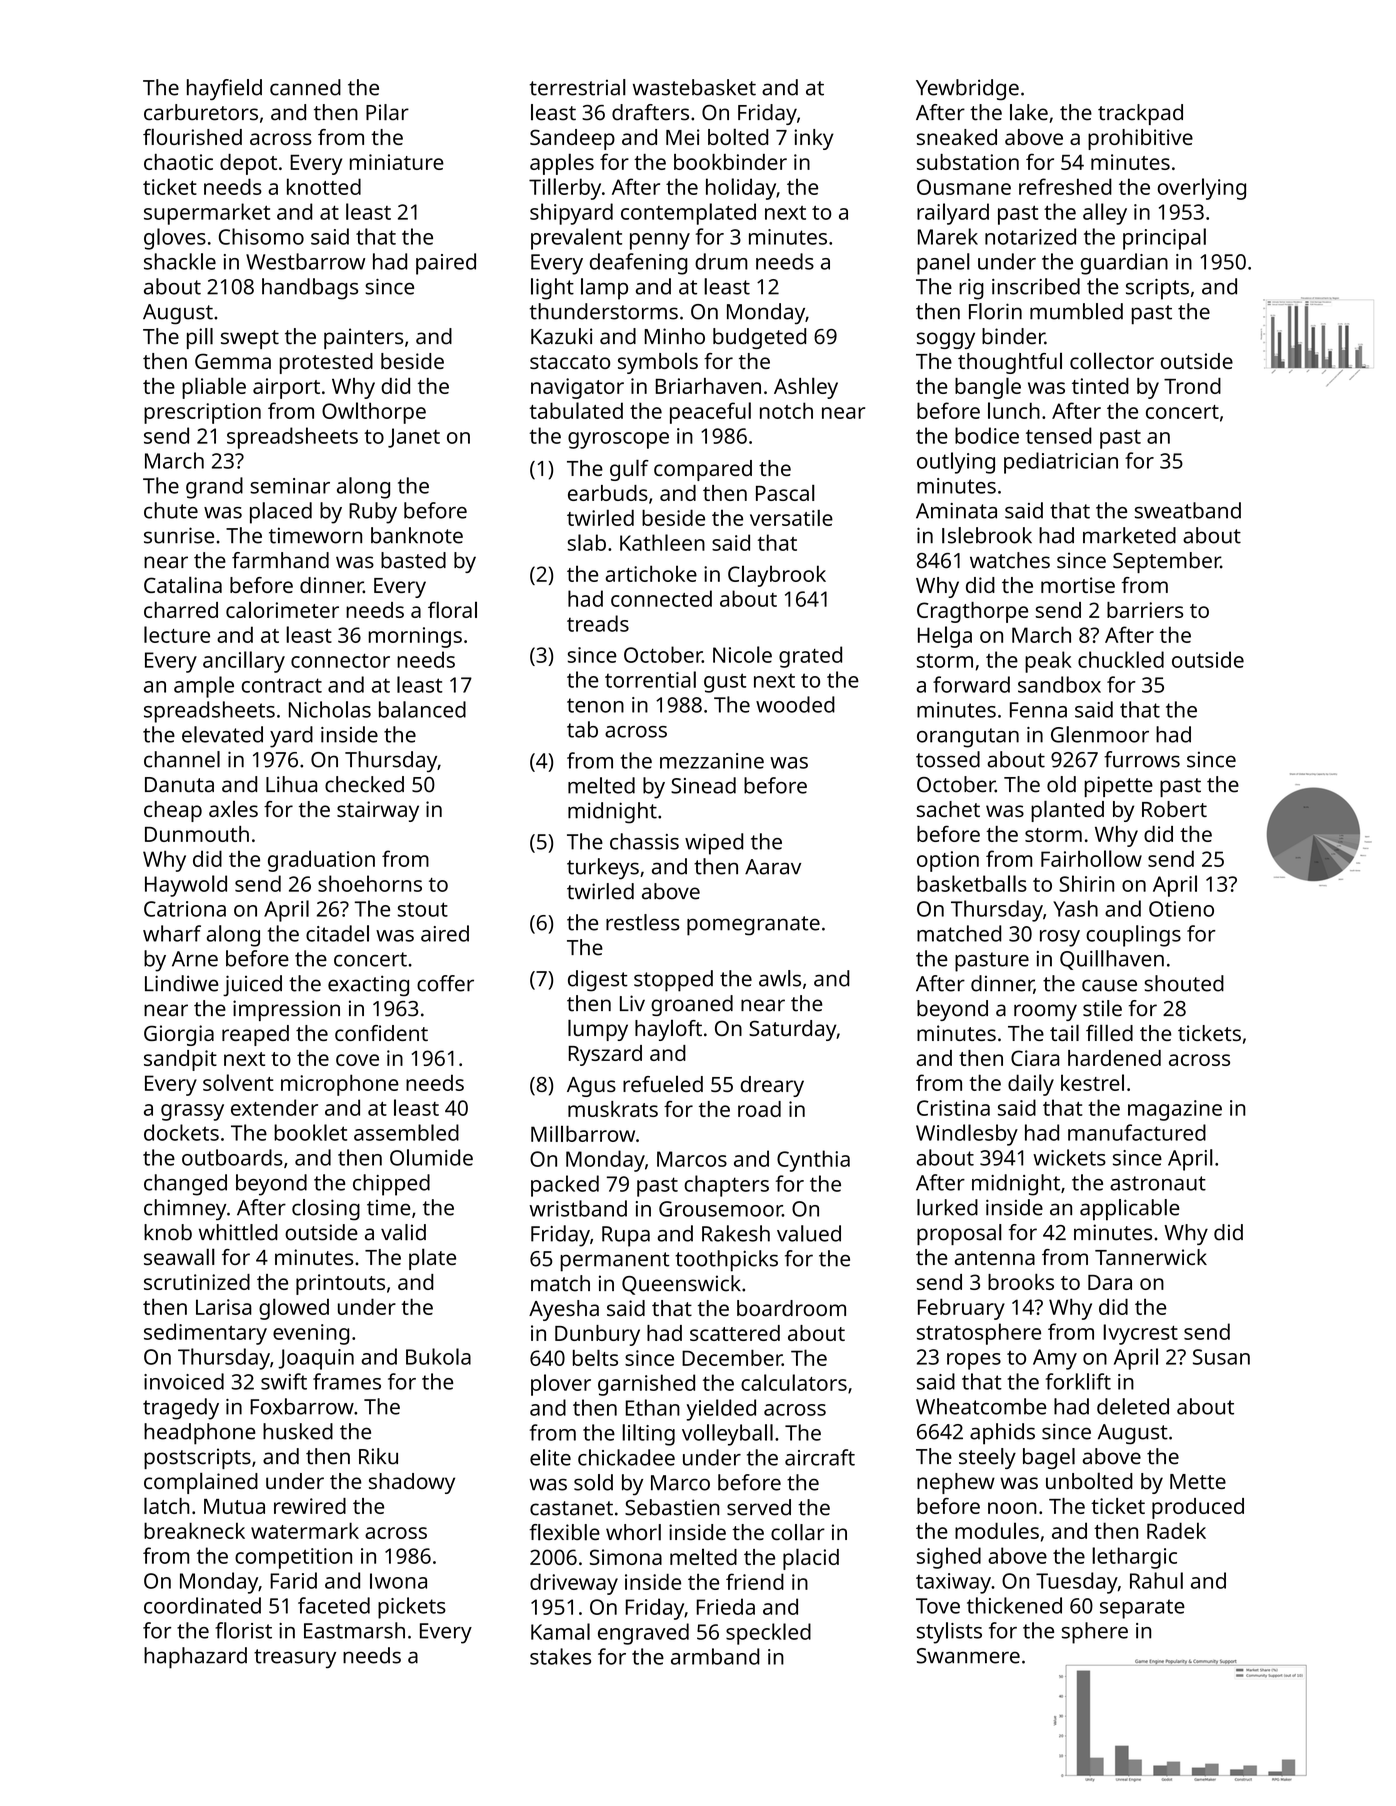 The height and width of the image is (1806, 1396). What do you see at coordinates (1140, 114) in the image?
I see `trackpad` at bounding box center [1140, 114].
